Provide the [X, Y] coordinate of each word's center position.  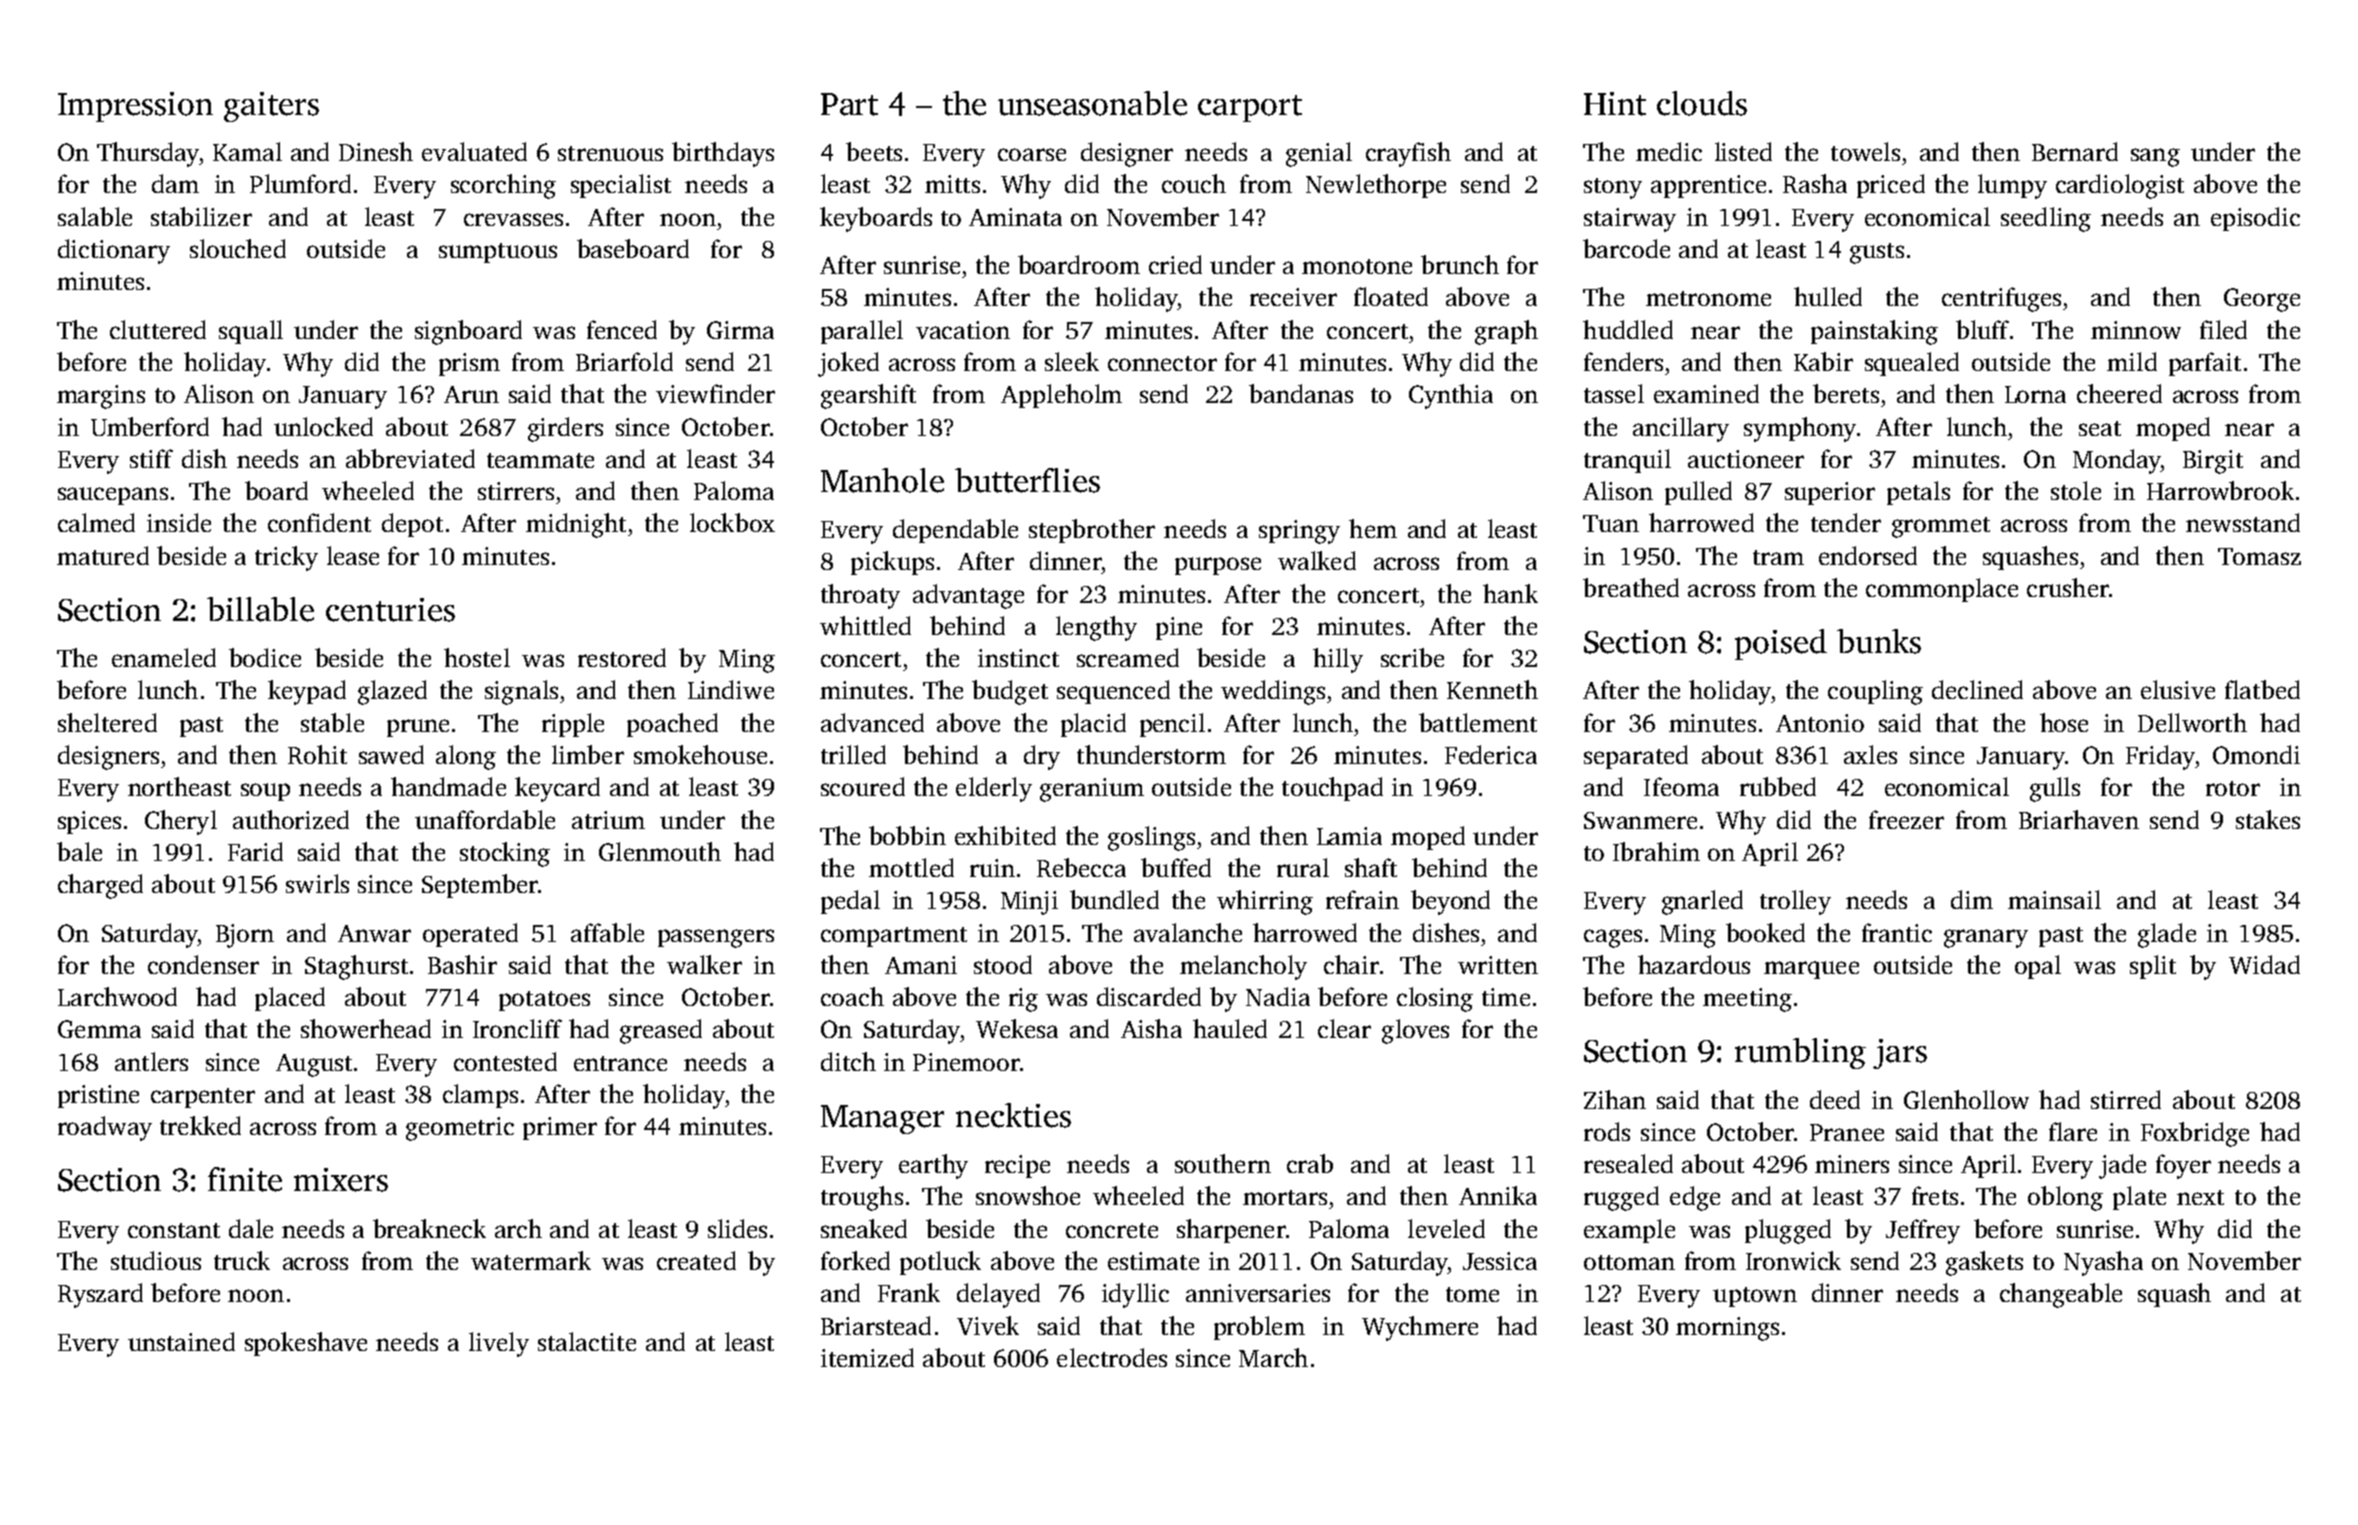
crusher [2068, 587]
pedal [850, 902]
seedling [2046, 219]
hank [1510, 593]
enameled [164, 657]
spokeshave [306, 1344]
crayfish [1408, 154]
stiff [151, 458]
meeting [1747, 1000]
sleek [1072, 361]
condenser [203, 964]
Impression [135, 107]
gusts [1877, 253]
